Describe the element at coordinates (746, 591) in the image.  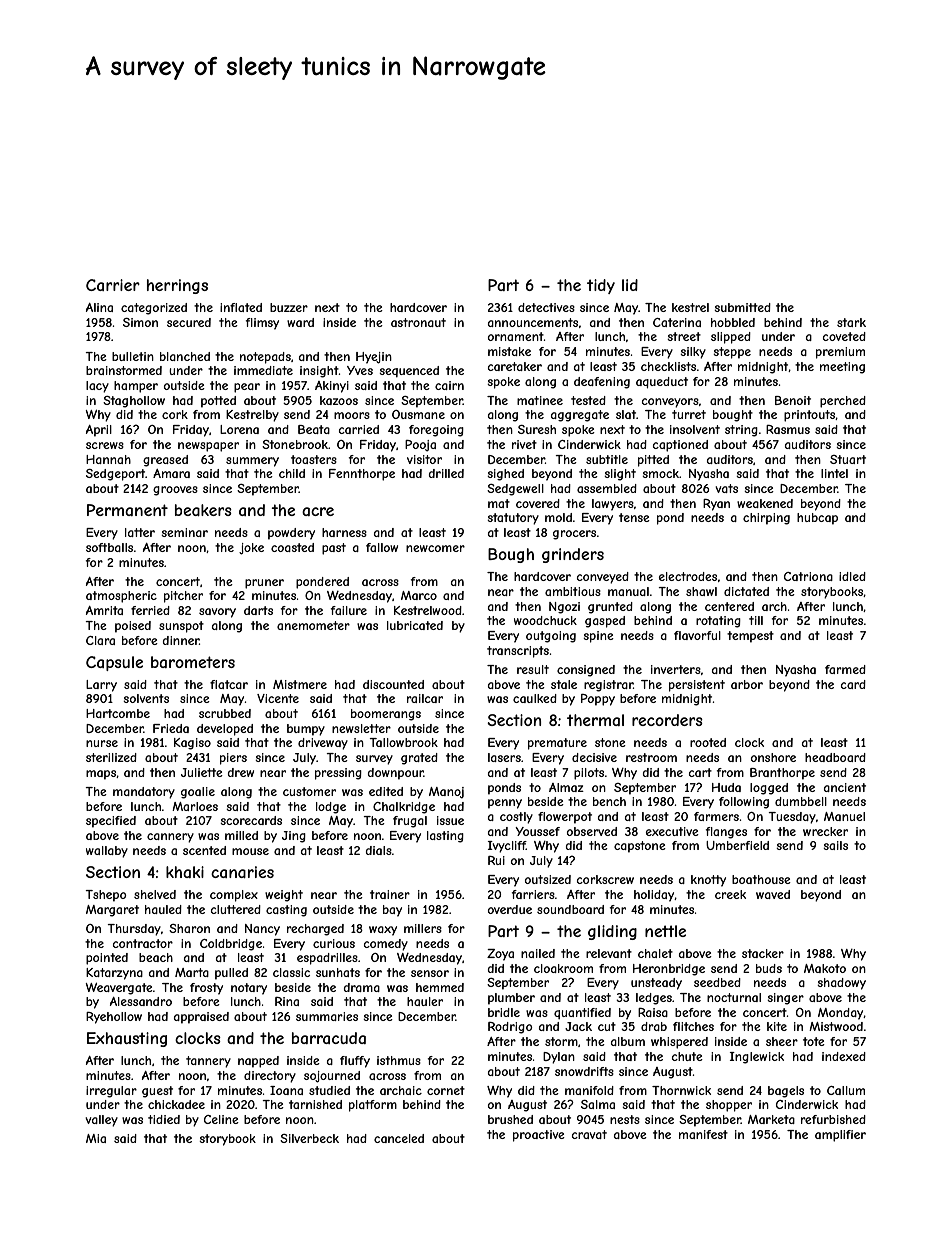
I see `dictated` at that location.
